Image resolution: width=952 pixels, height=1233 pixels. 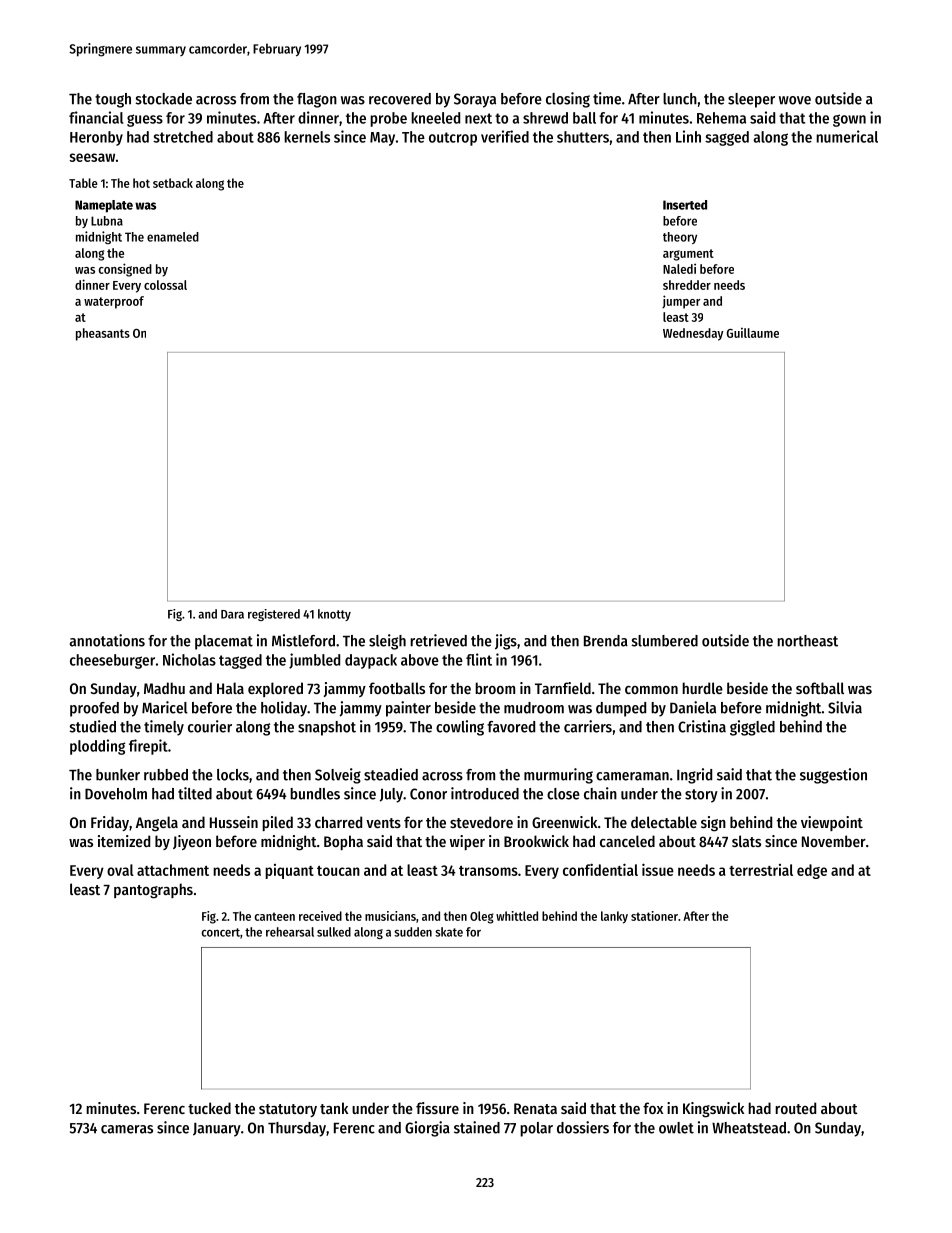 I want to click on Guillaume, so click(x=753, y=332).
